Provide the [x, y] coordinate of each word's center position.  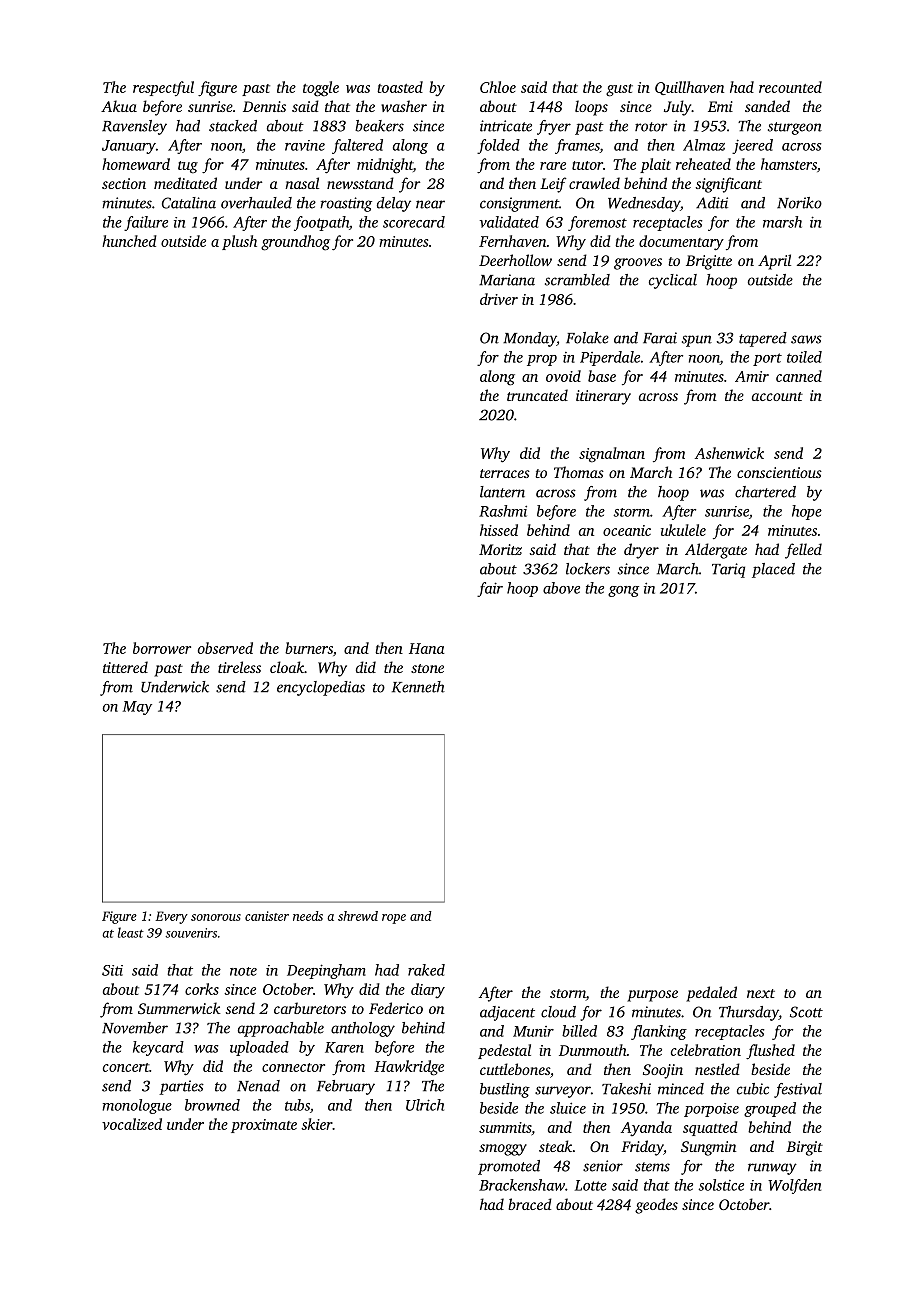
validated [509, 222]
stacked [233, 126]
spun [697, 341]
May [137, 708]
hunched [129, 241]
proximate [264, 1126]
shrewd [358, 916]
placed [773, 570]
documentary [681, 243]
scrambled [577, 280]
